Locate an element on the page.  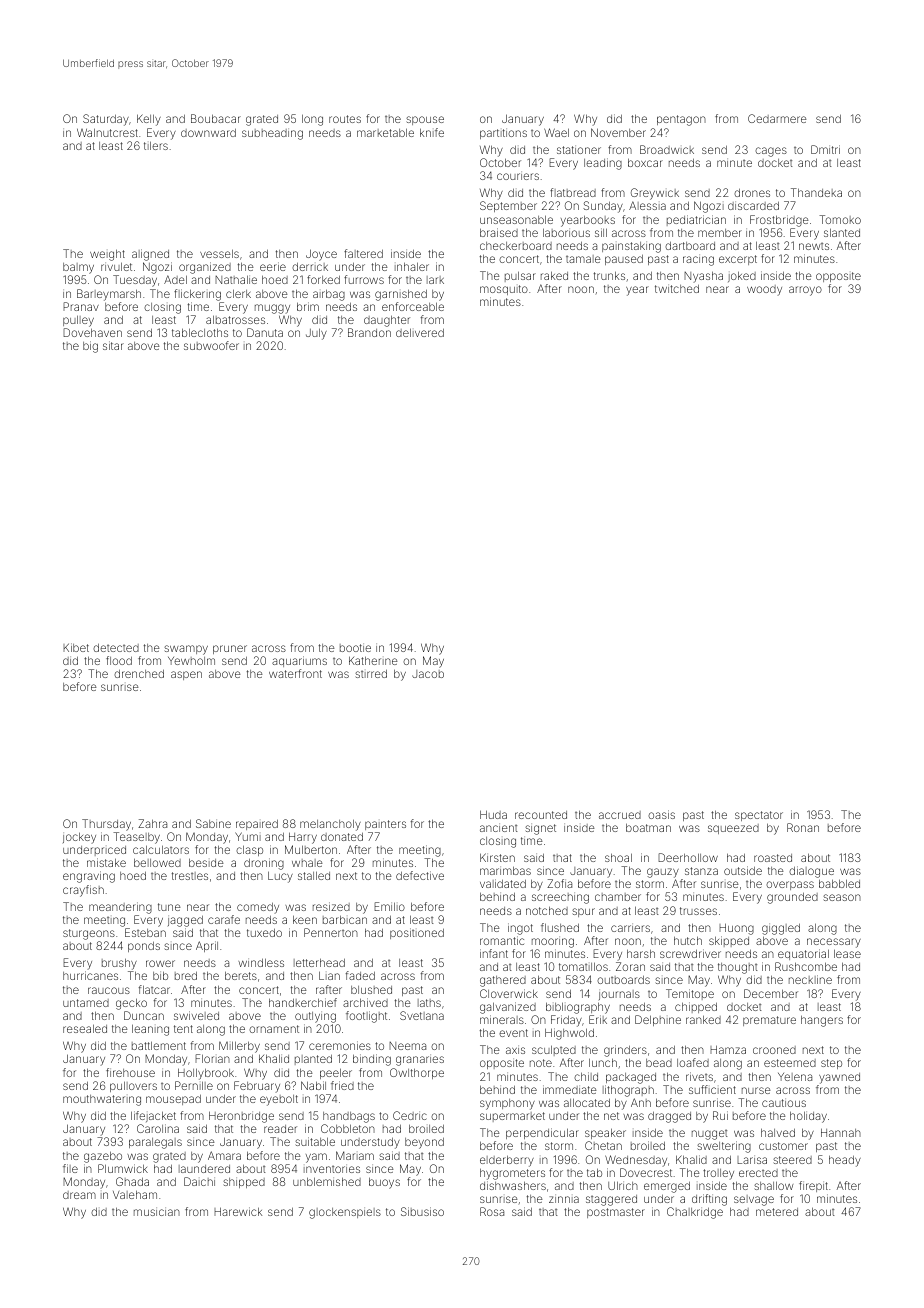
big is located at coordinates (90, 347).
